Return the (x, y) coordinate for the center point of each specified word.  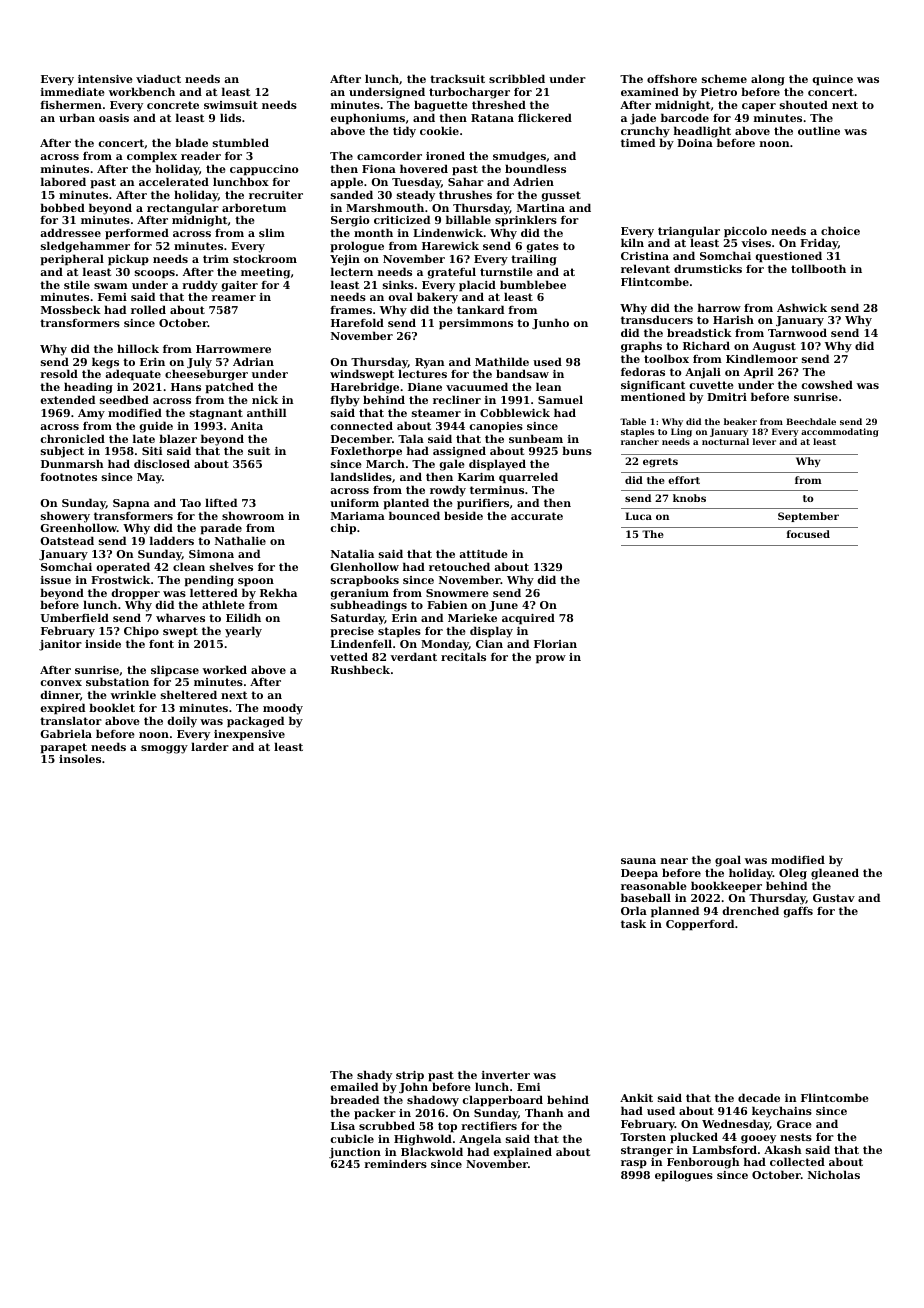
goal (728, 861)
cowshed (827, 384)
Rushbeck (360, 669)
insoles (80, 758)
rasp (634, 1164)
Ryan (430, 363)
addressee (70, 232)
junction (355, 1153)
